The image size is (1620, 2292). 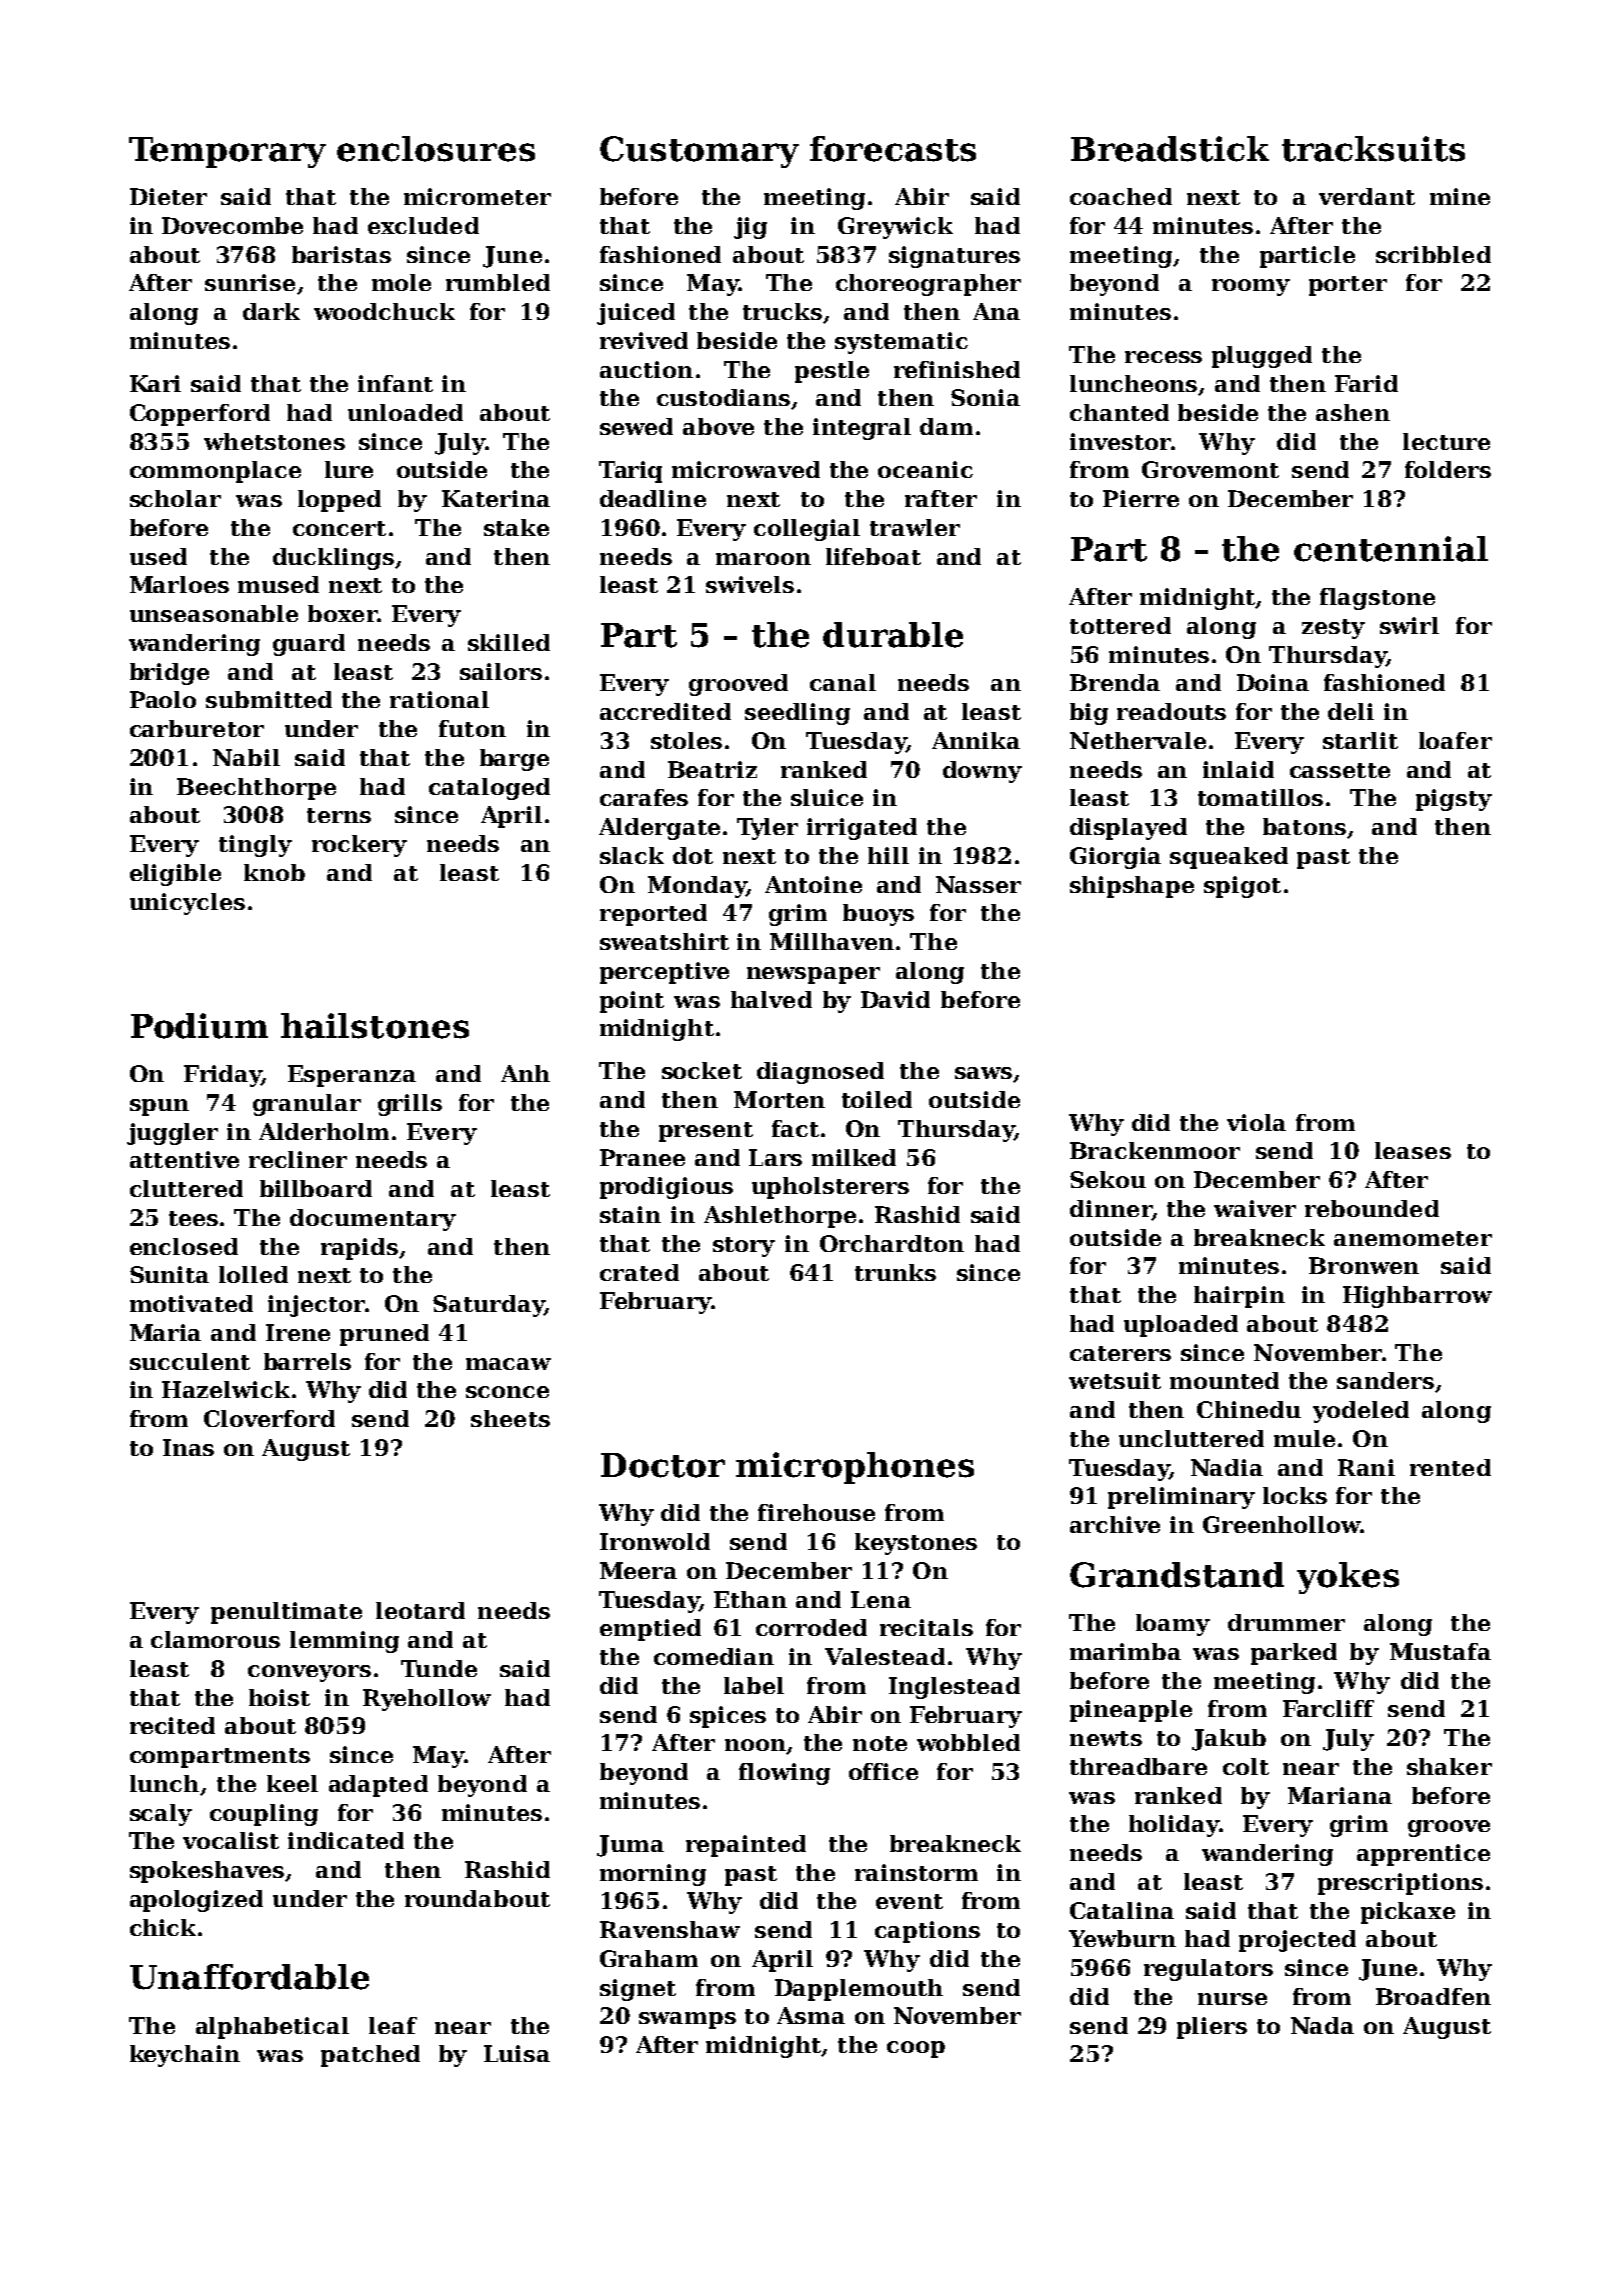 I want to click on penultimate, so click(x=286, y=1613).
